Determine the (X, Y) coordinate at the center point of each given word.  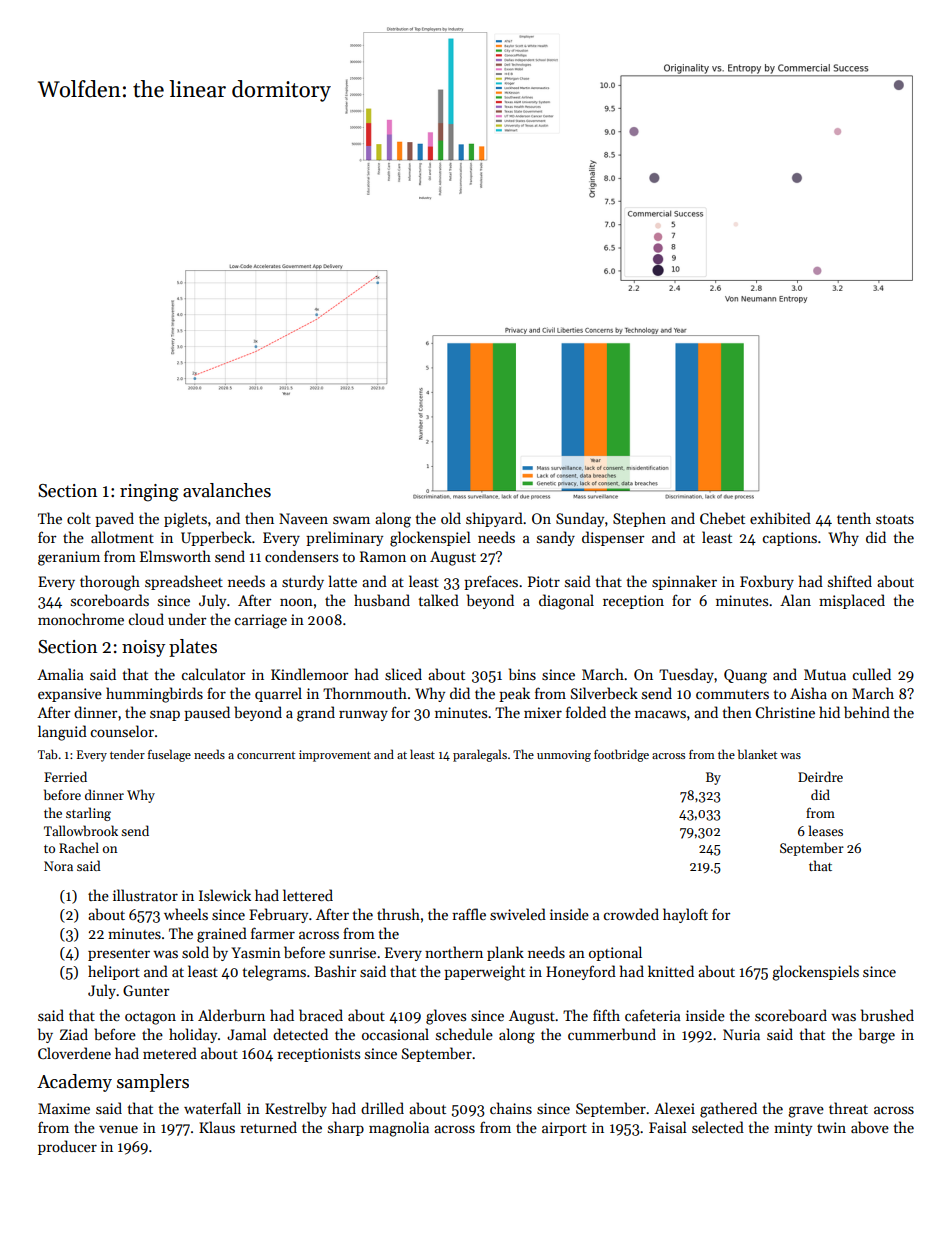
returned (268, 1127)
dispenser (613, 538)
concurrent (266, 755)
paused (207, 713)
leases (826, 830)
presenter (119, 955)
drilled (382, 1108)
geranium (69, 558)
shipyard (494, 519)
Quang (745, 676)
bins (522, 674)
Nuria (741, 1034)
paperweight (484, 973)
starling (88, 814)
